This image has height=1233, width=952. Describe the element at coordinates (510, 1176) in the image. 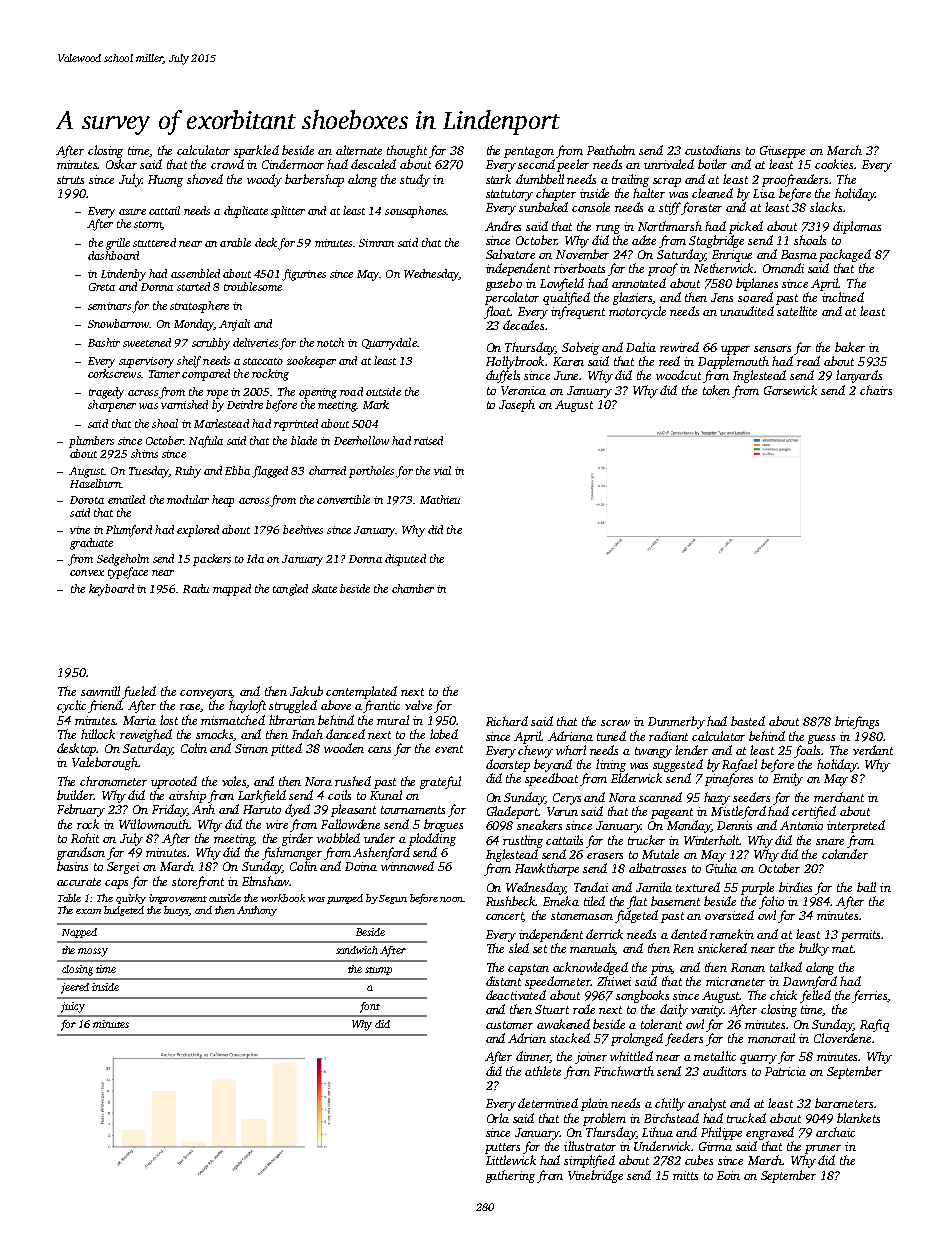

I see `gathering` at that location.
